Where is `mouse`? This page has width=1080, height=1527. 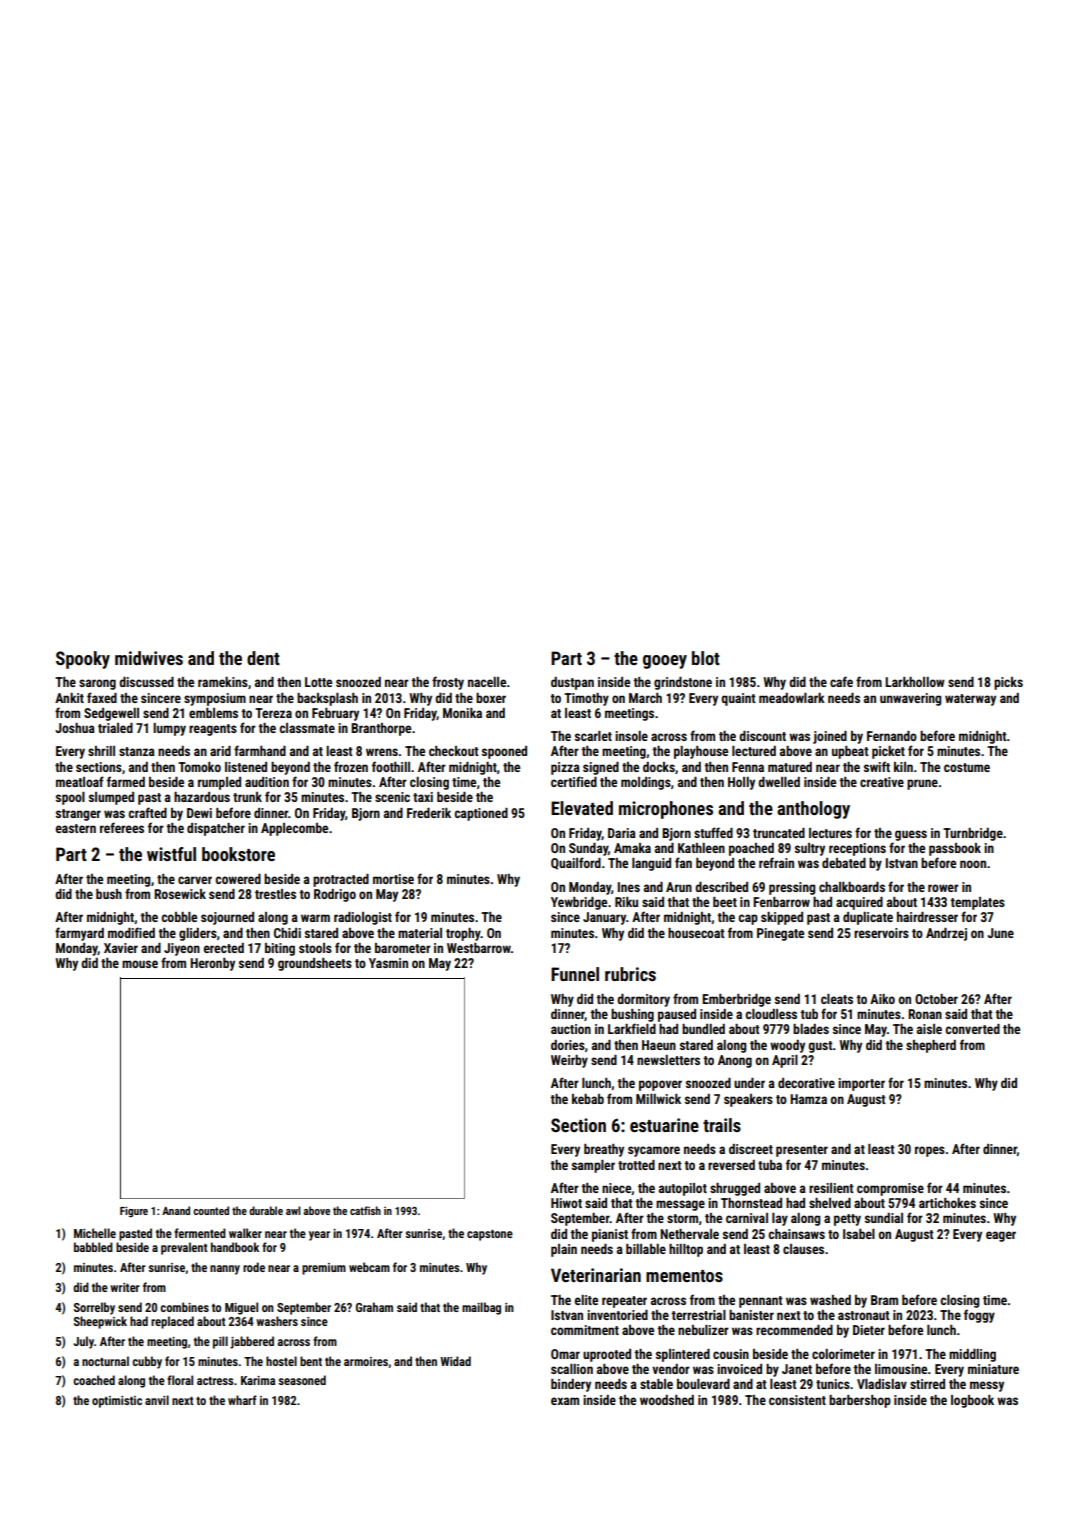
mouse is located at coordinates (140, 964).
